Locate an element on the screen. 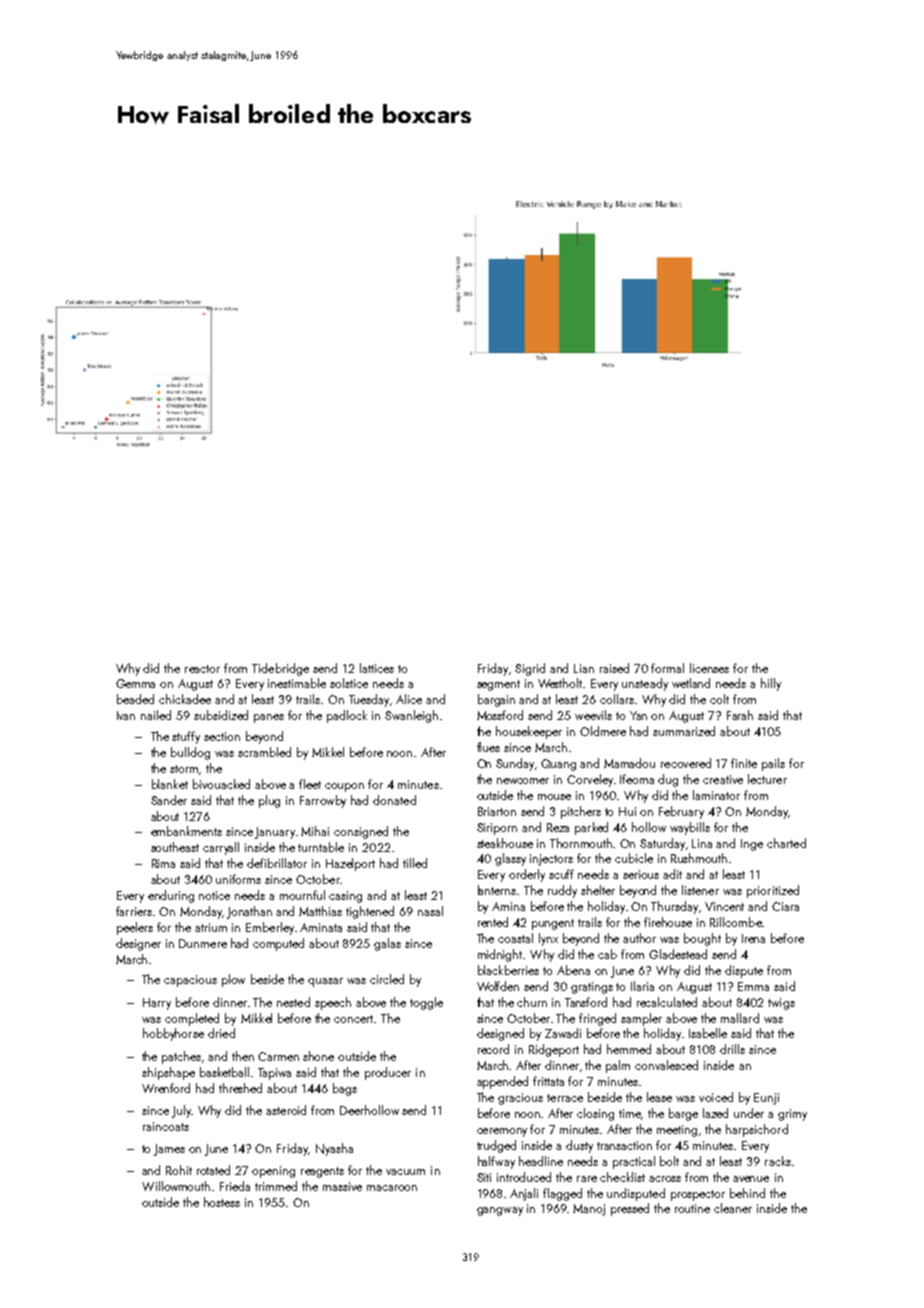 This screenshot has height=1308, width=924. gracious is located at coordinates (520, 1099).
